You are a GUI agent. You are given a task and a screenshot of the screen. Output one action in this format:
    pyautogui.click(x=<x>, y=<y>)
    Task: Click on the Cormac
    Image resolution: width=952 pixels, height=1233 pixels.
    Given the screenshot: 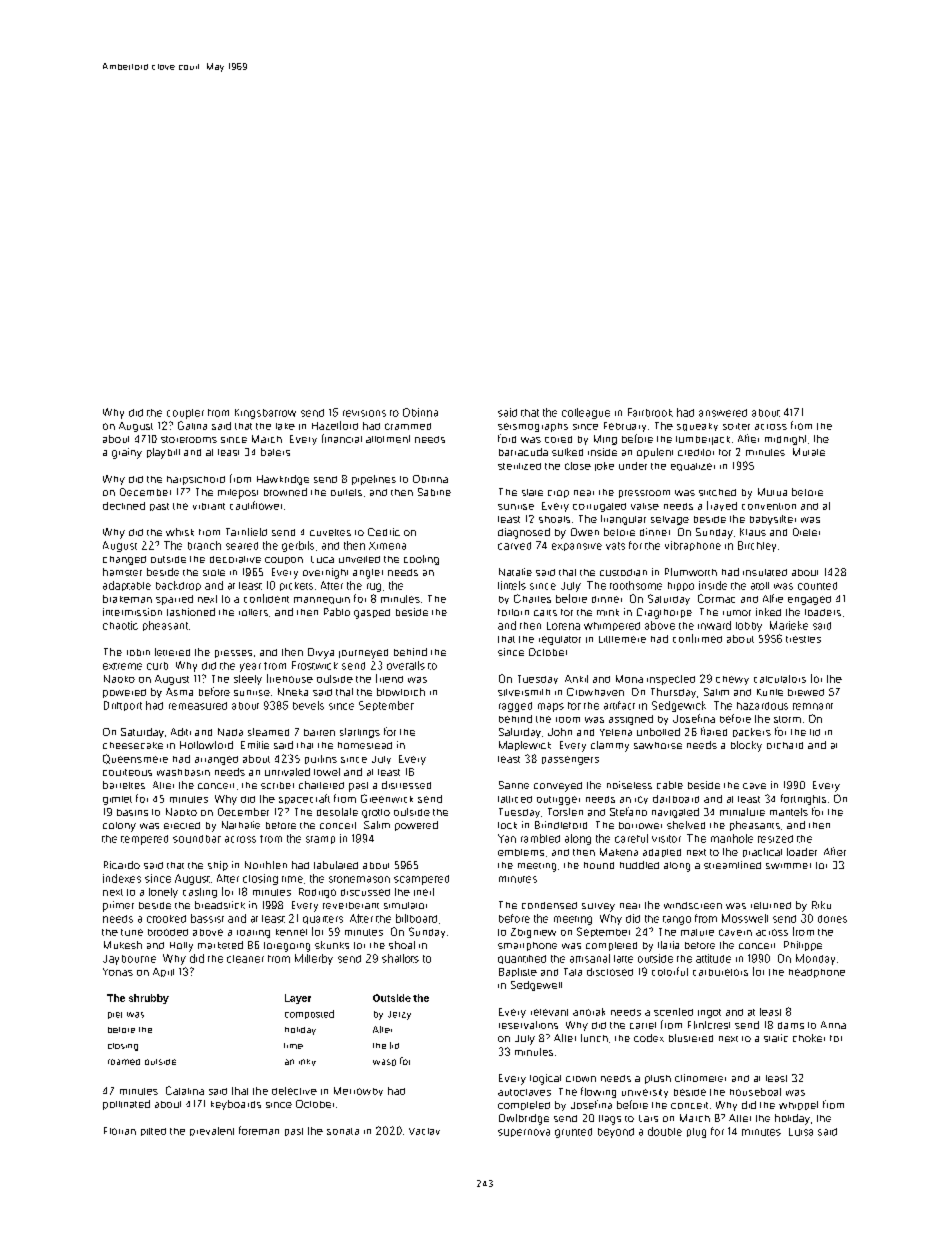 What is the action you would take?
    pyautogui.click(x=716, y=598)
